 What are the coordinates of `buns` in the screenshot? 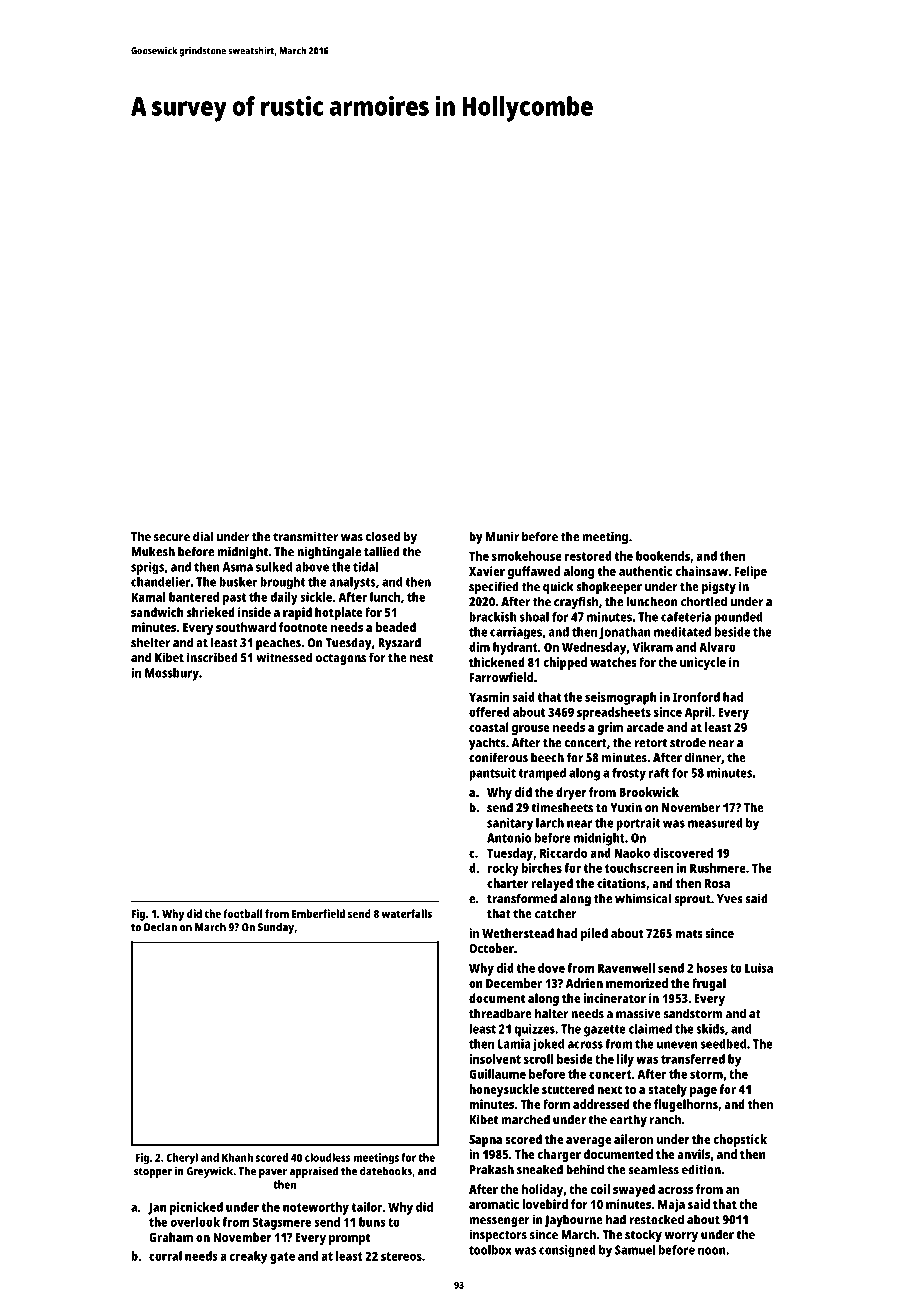 It's located at (372, 1222).
